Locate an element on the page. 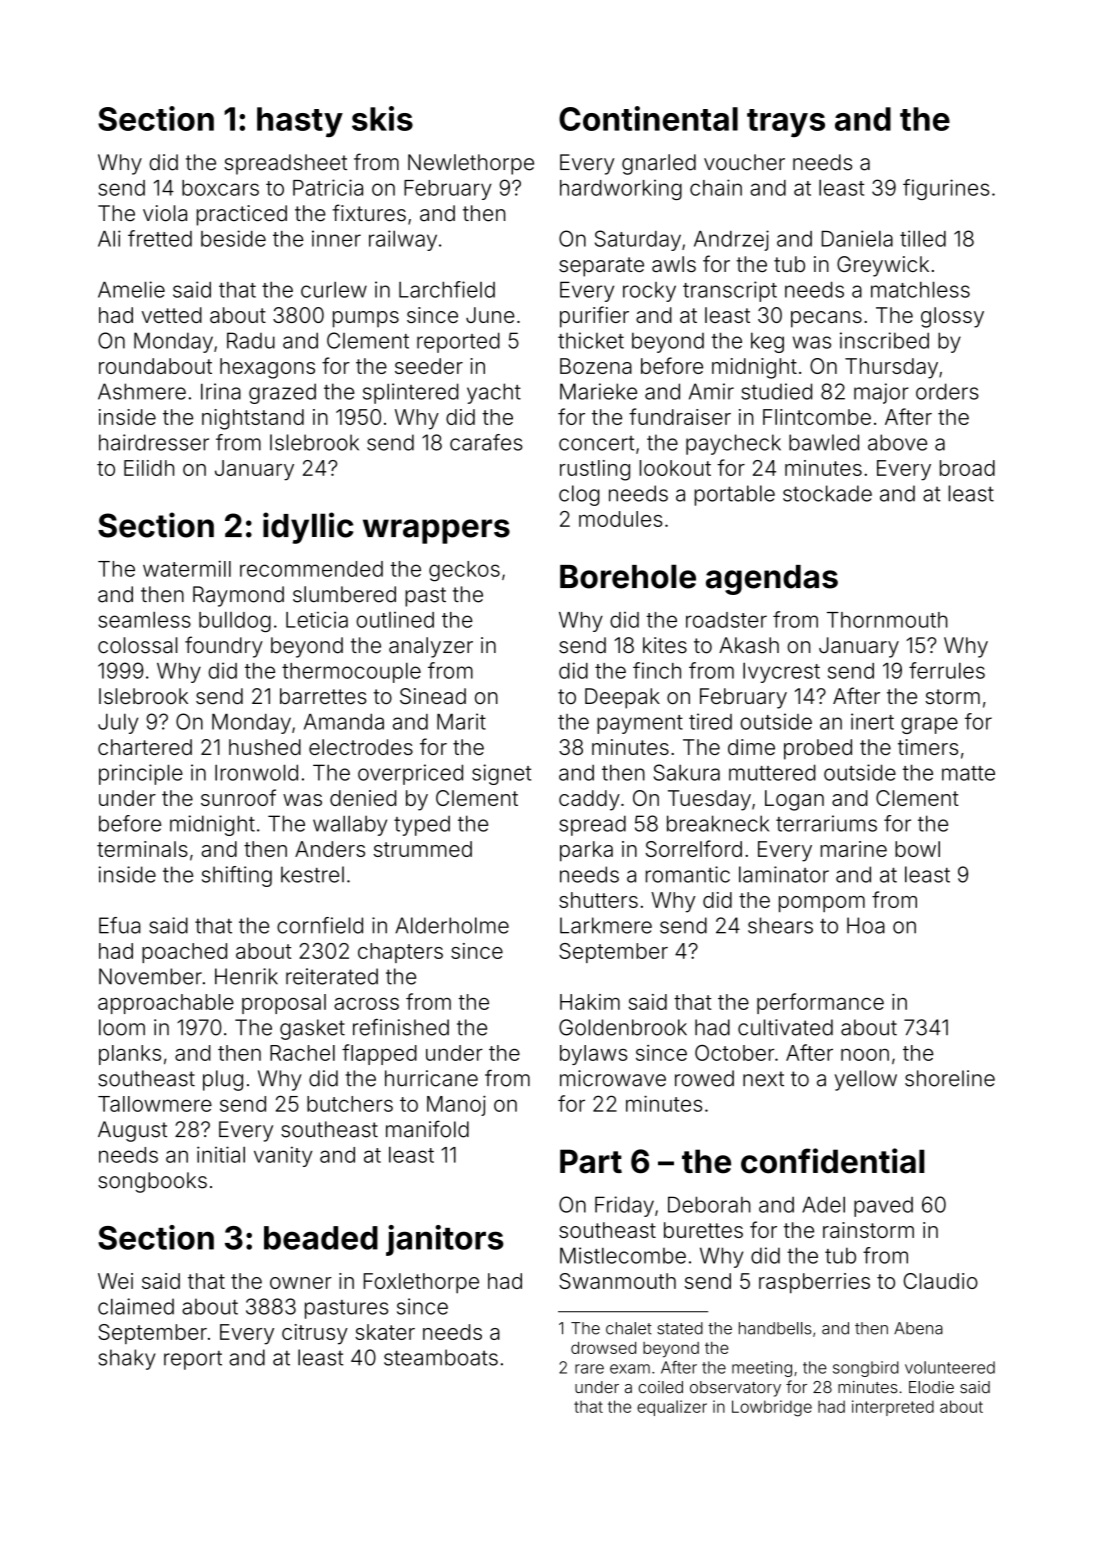  overpriced is located at coordinates (410, 774).
